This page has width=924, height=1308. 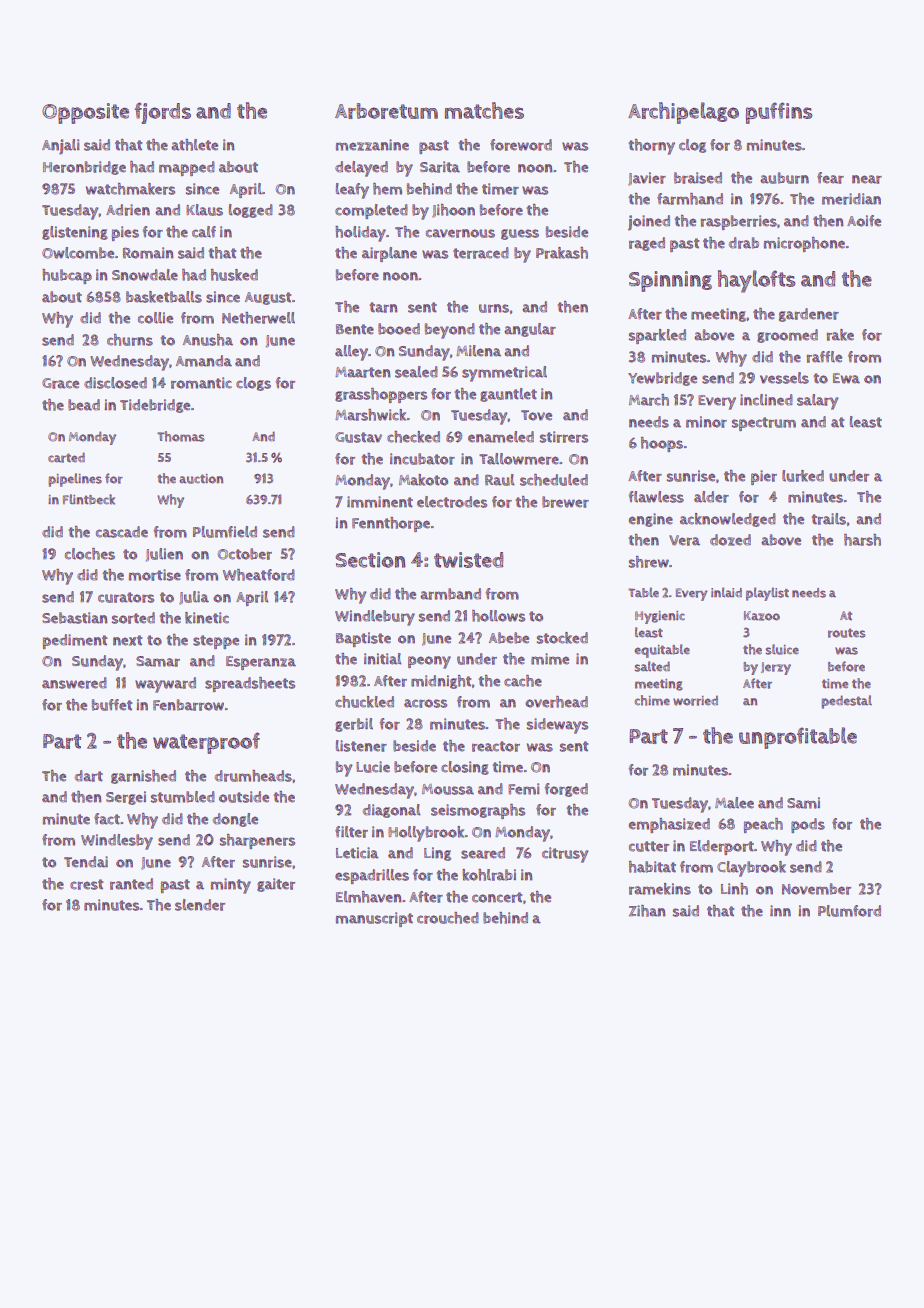 What do you see at coordinates (862, 540) in the page?
I see `harsh` at bounding box center [862, 540].
